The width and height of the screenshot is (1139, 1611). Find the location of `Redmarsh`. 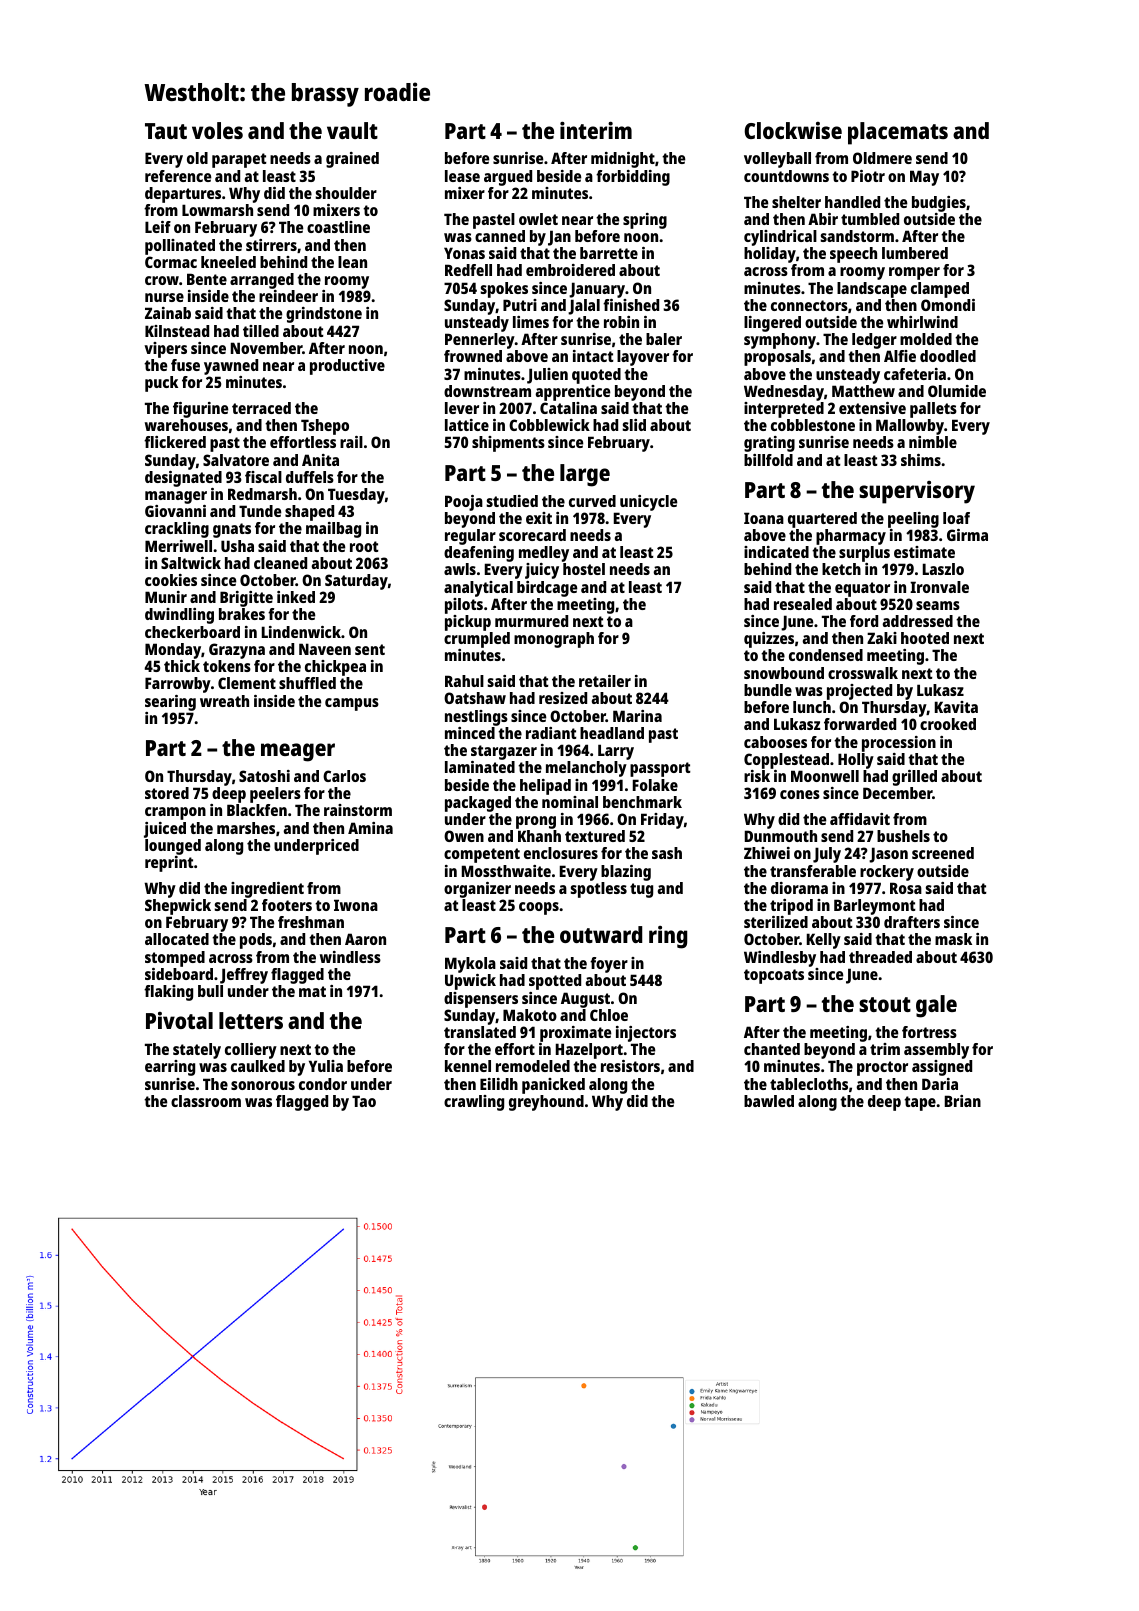

Redmarsh is located at coordinates (262, 494).
